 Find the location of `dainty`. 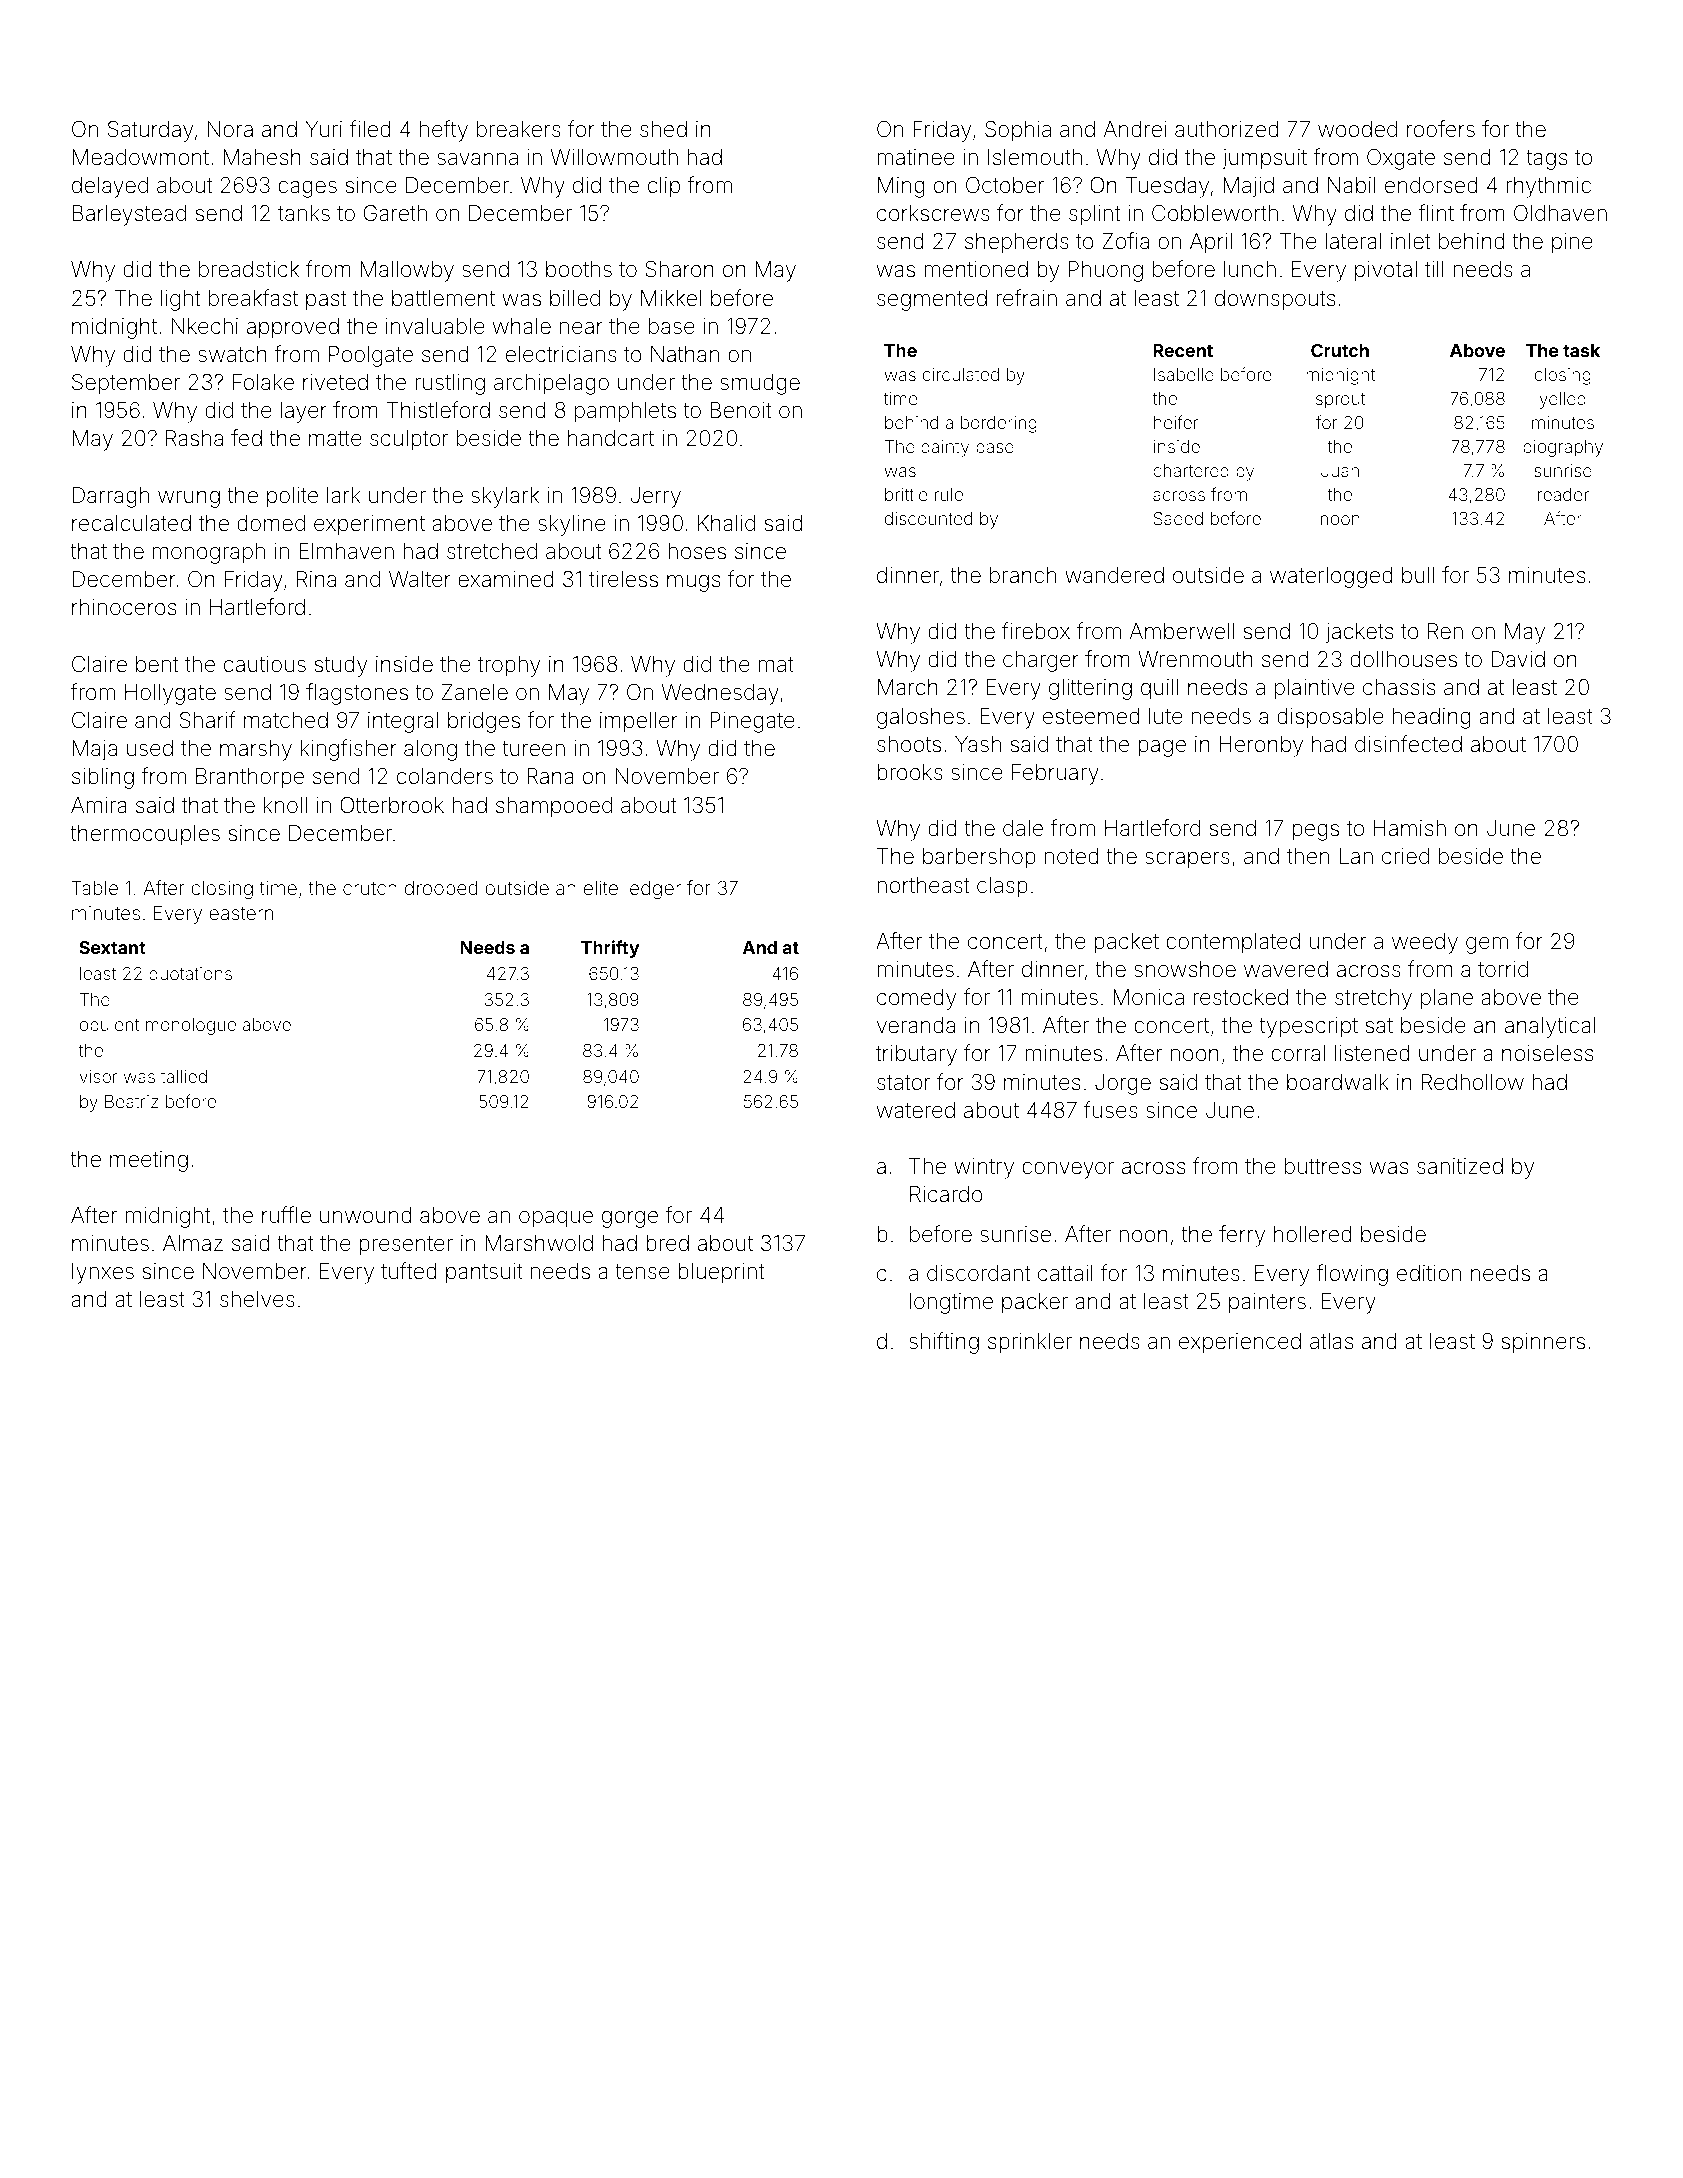

dainty is located at coordinates (945, 448).
